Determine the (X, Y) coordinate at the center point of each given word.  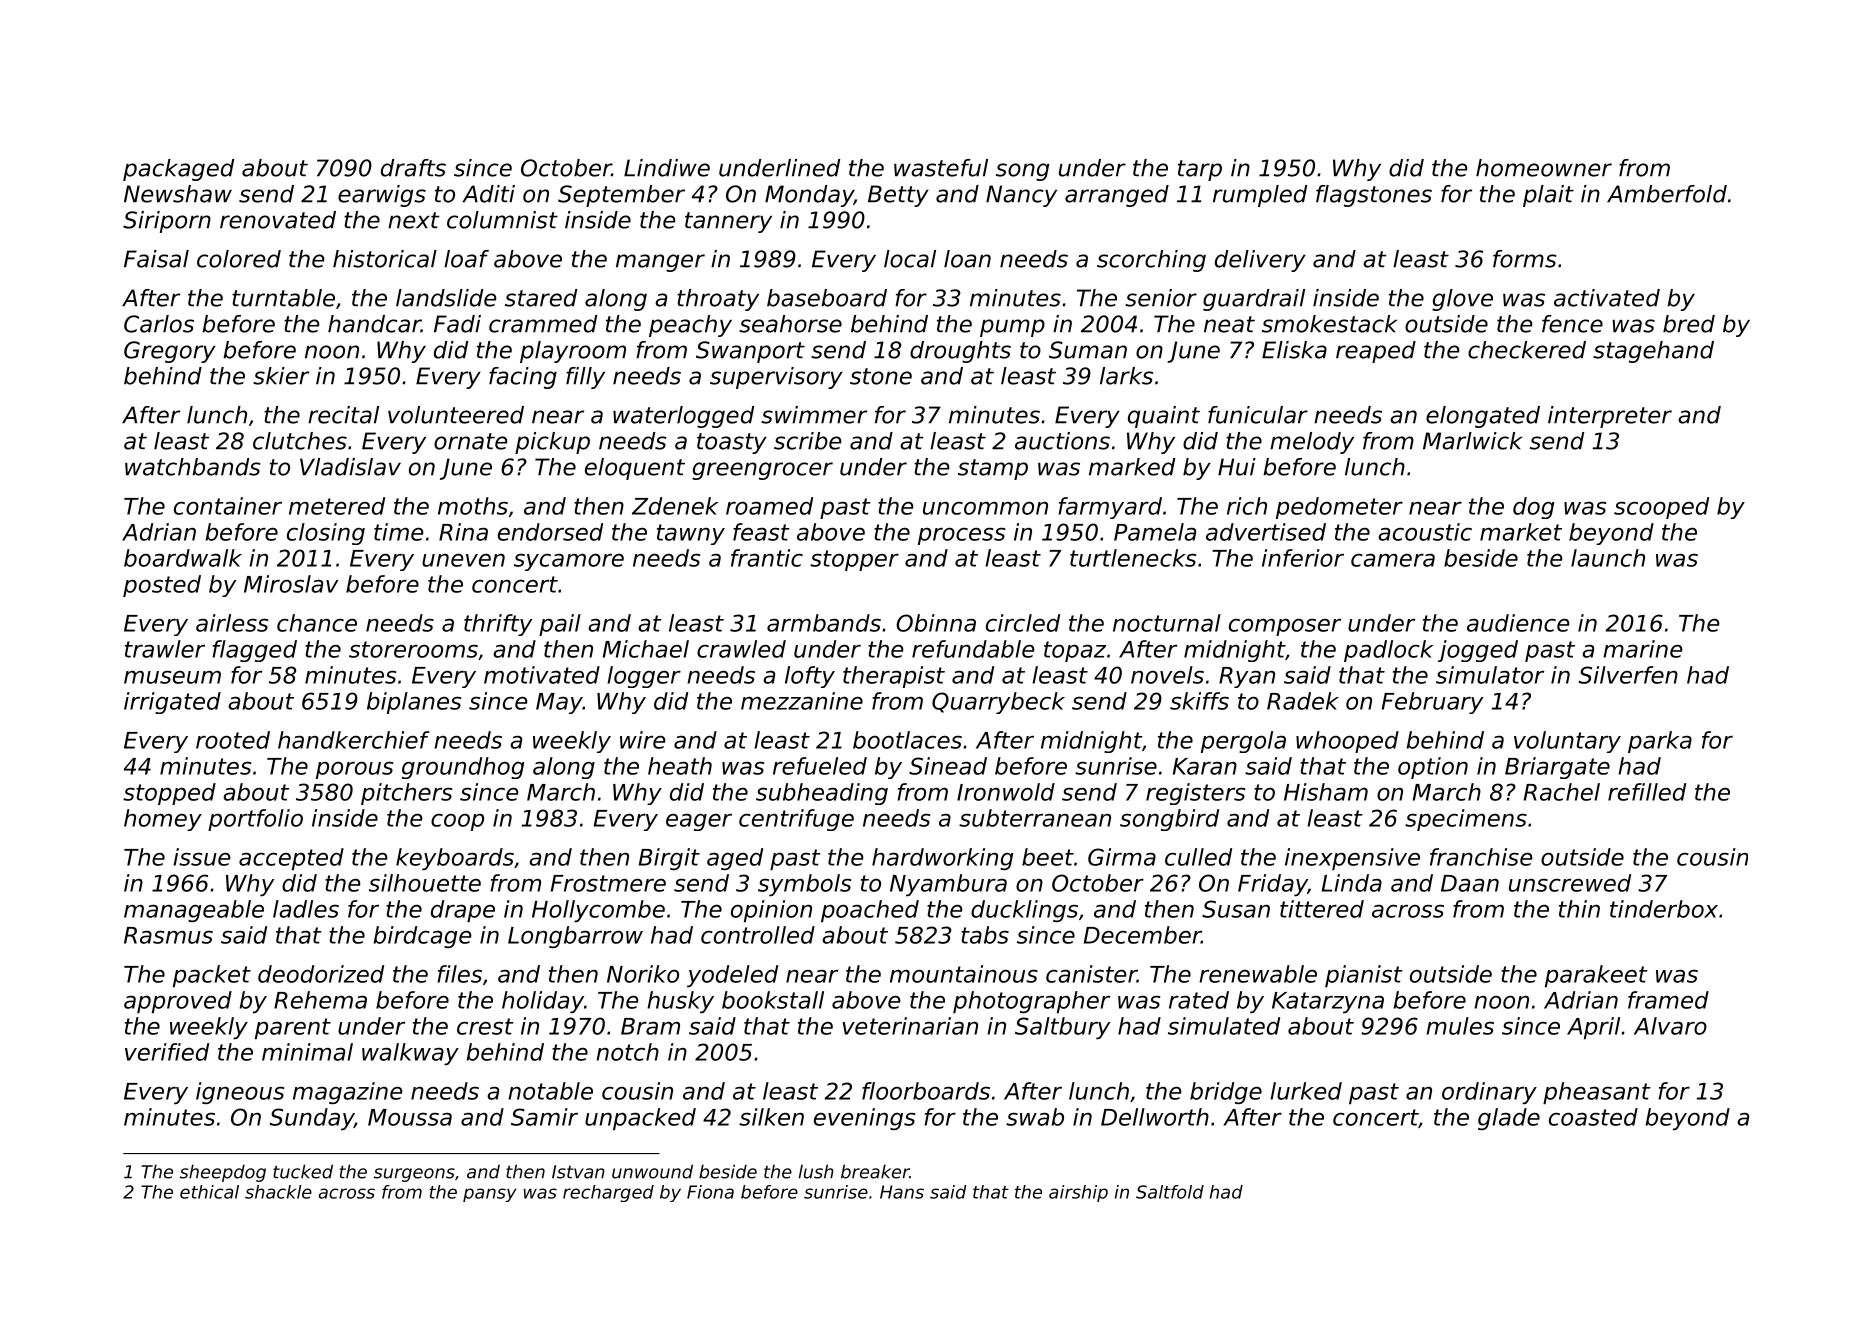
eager (699, 822)
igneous (240, 1093)
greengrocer (762, 471)
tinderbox (1664, 909)
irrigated (172, 703)
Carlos (159, 324)
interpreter (1610, 417)
